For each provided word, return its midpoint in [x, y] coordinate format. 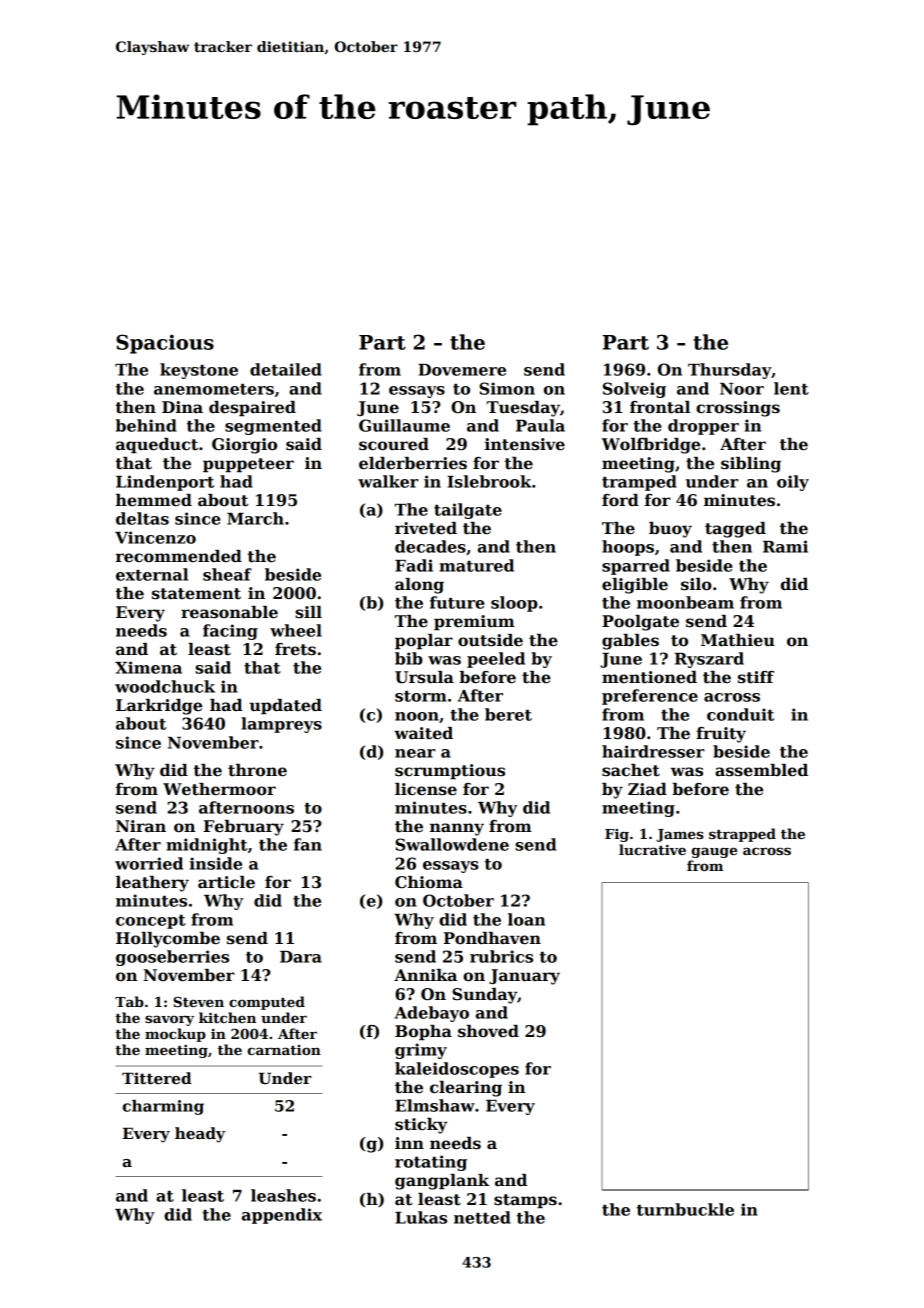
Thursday [729, 371]
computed [267, 1003]
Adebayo [432, 1014]
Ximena [148, 667]
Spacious [165, 344]
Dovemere [462, 370]
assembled [761, 770]
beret [508, 714]
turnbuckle [685, 1209]
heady [200, 1135]
